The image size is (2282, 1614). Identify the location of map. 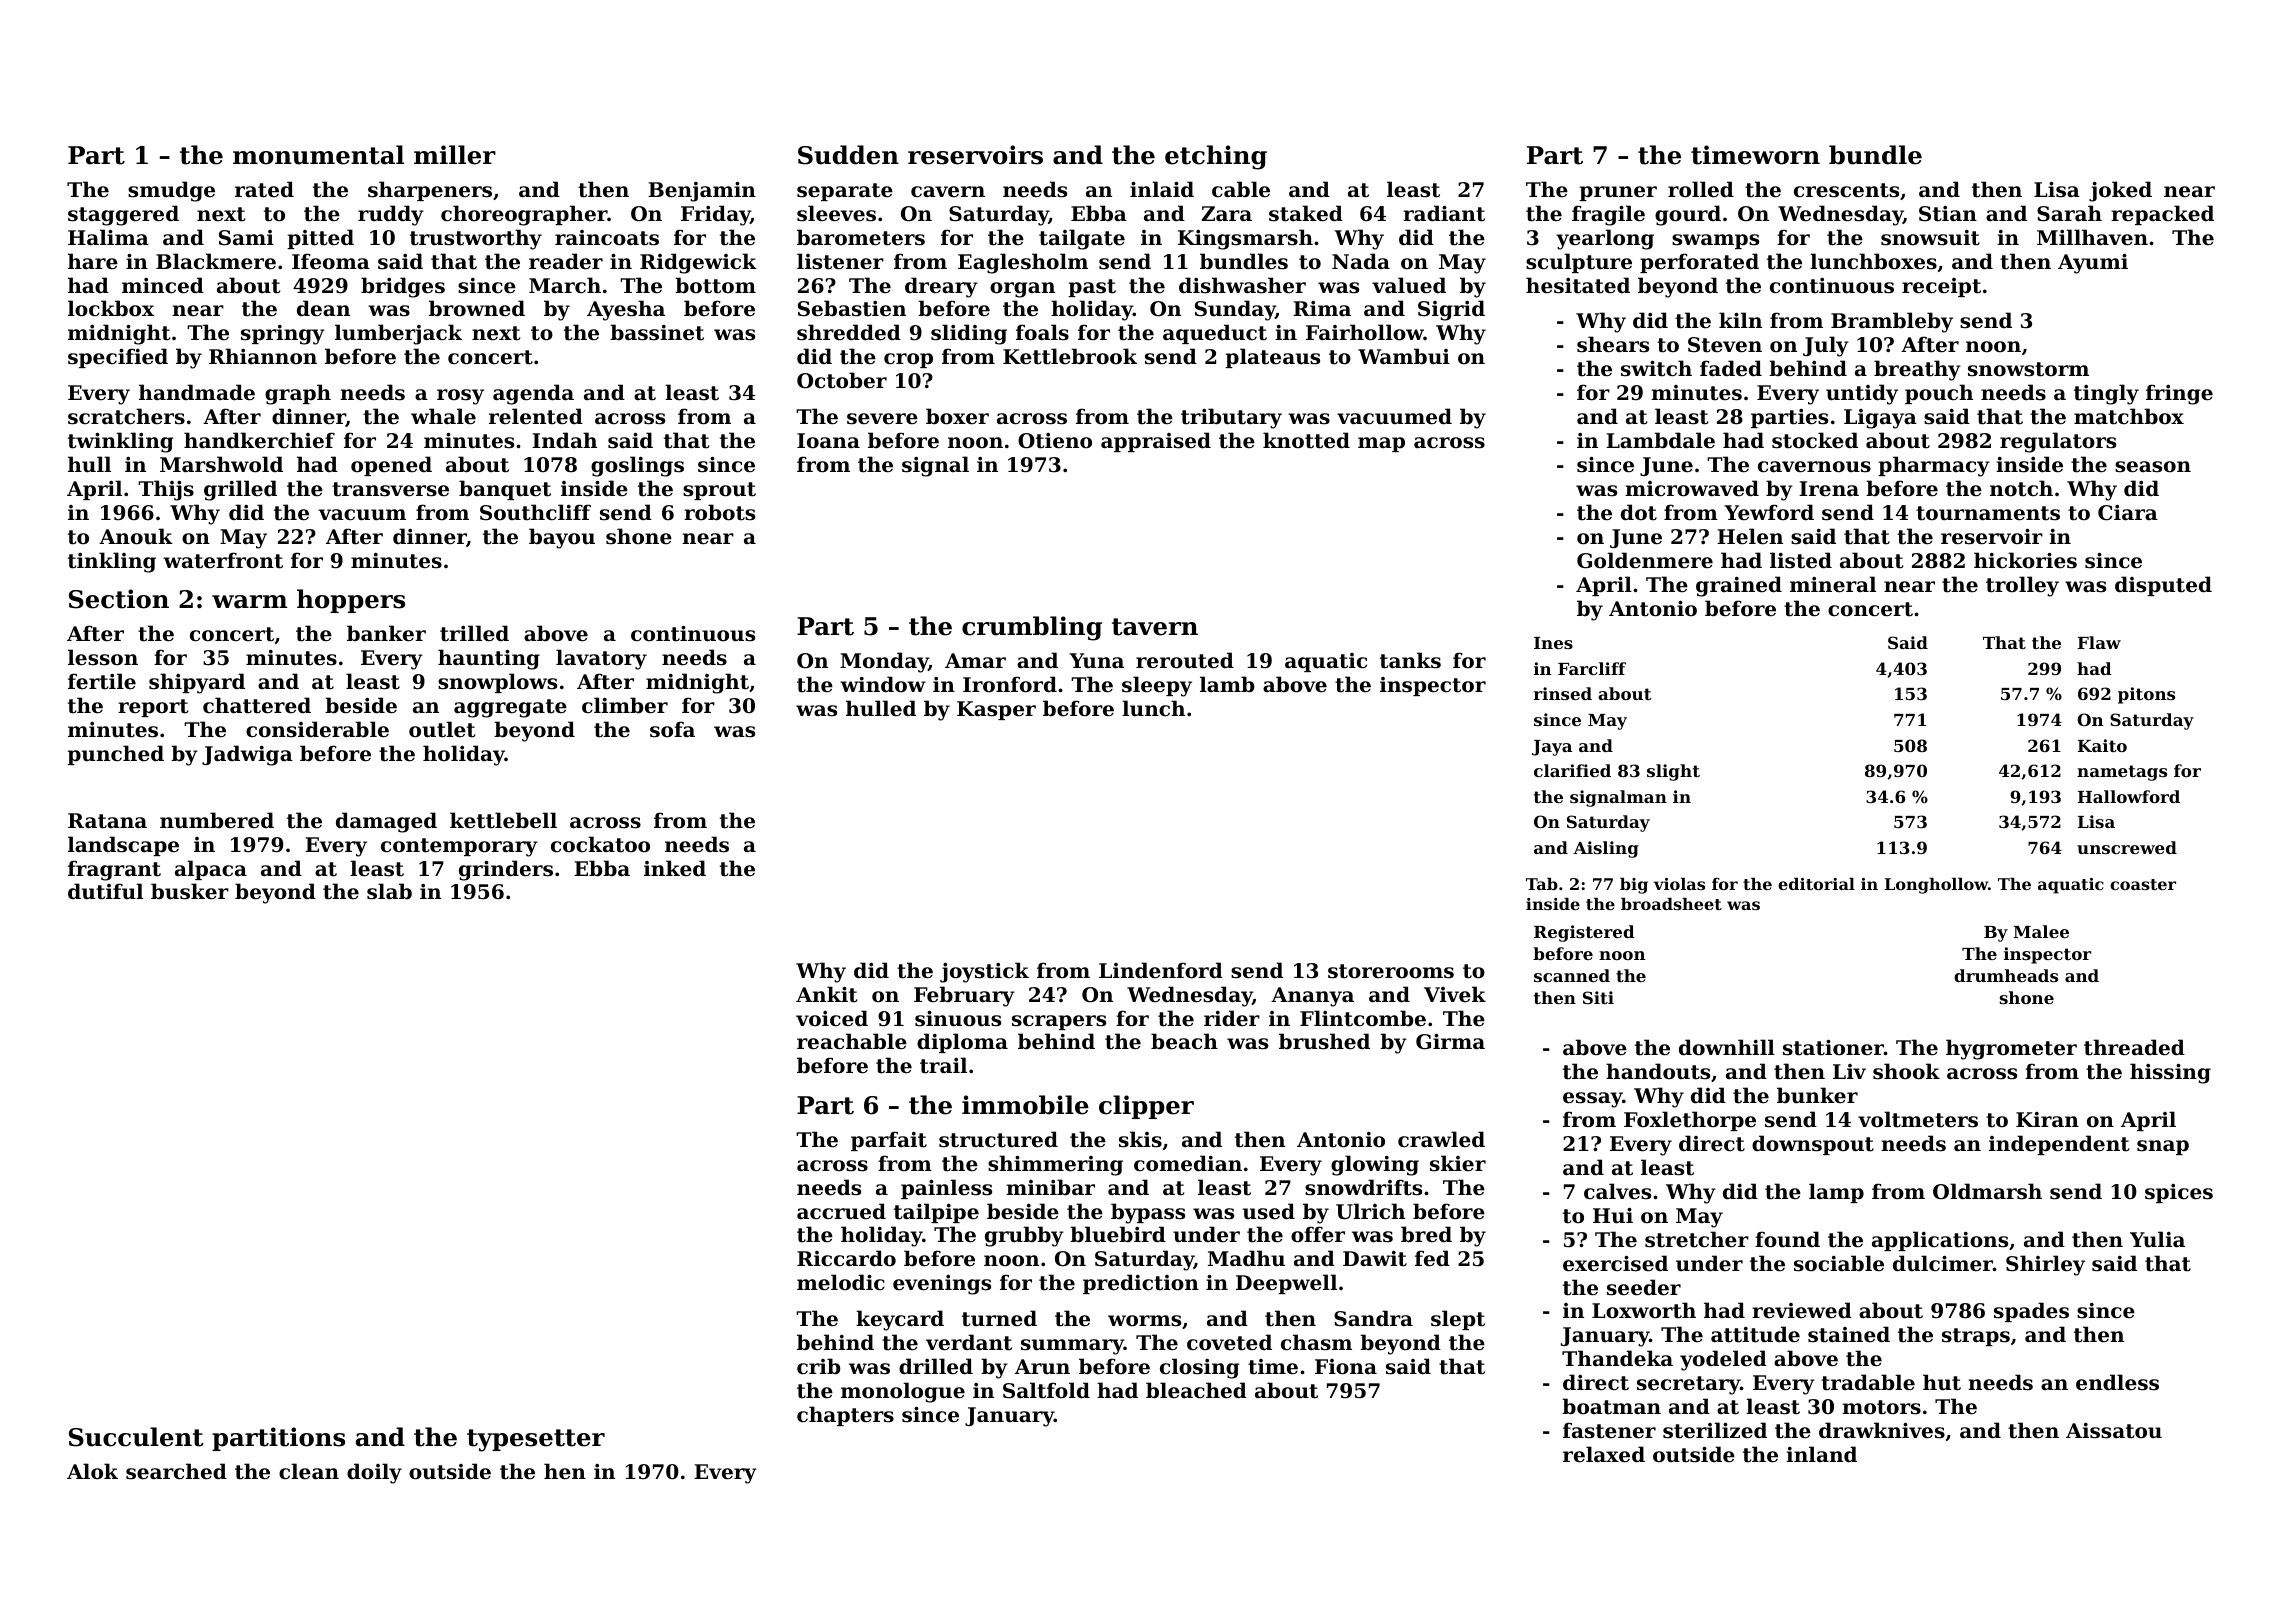
(1381, 444).
